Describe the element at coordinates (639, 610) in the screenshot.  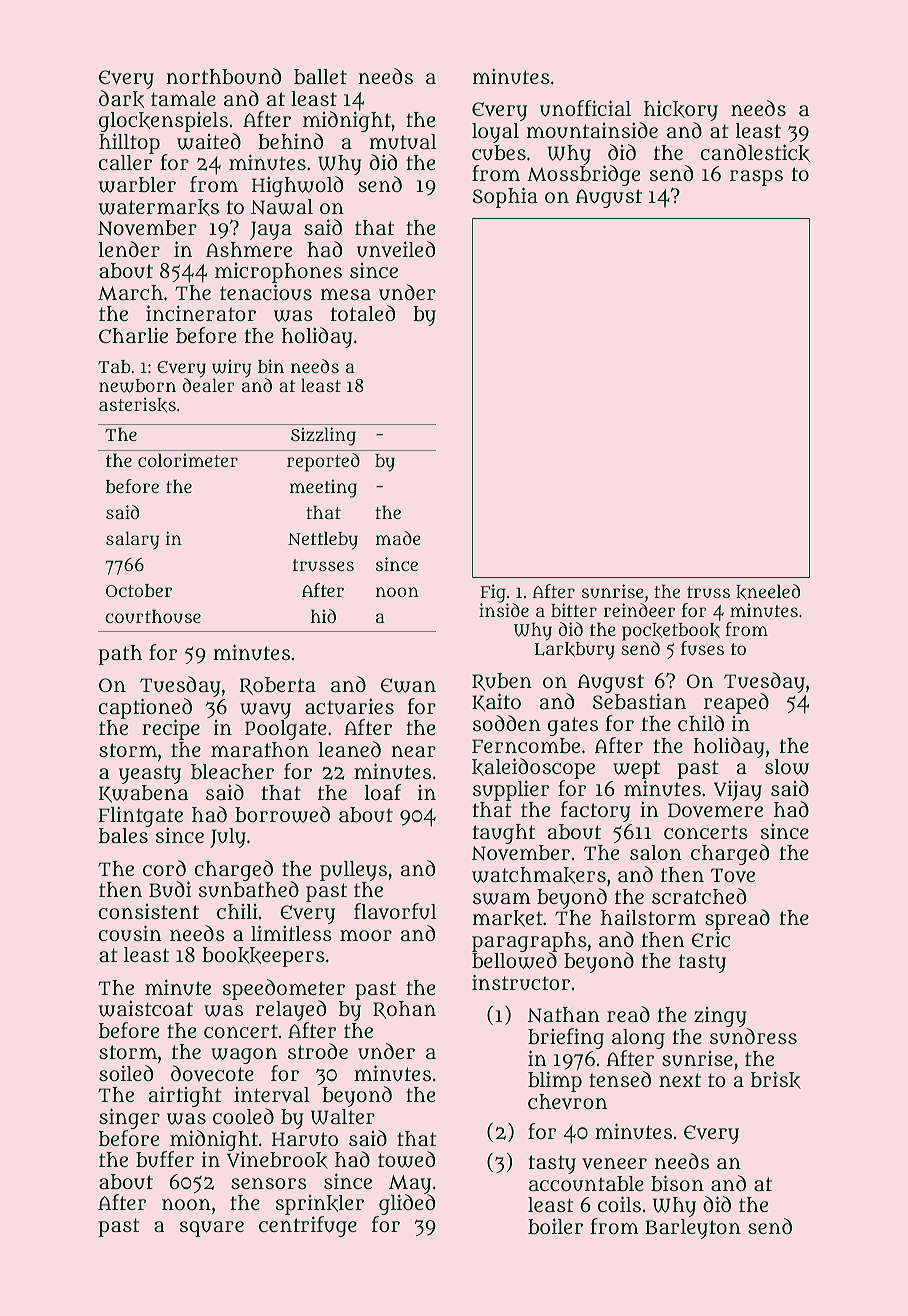
I see `reindeer` at that location.
